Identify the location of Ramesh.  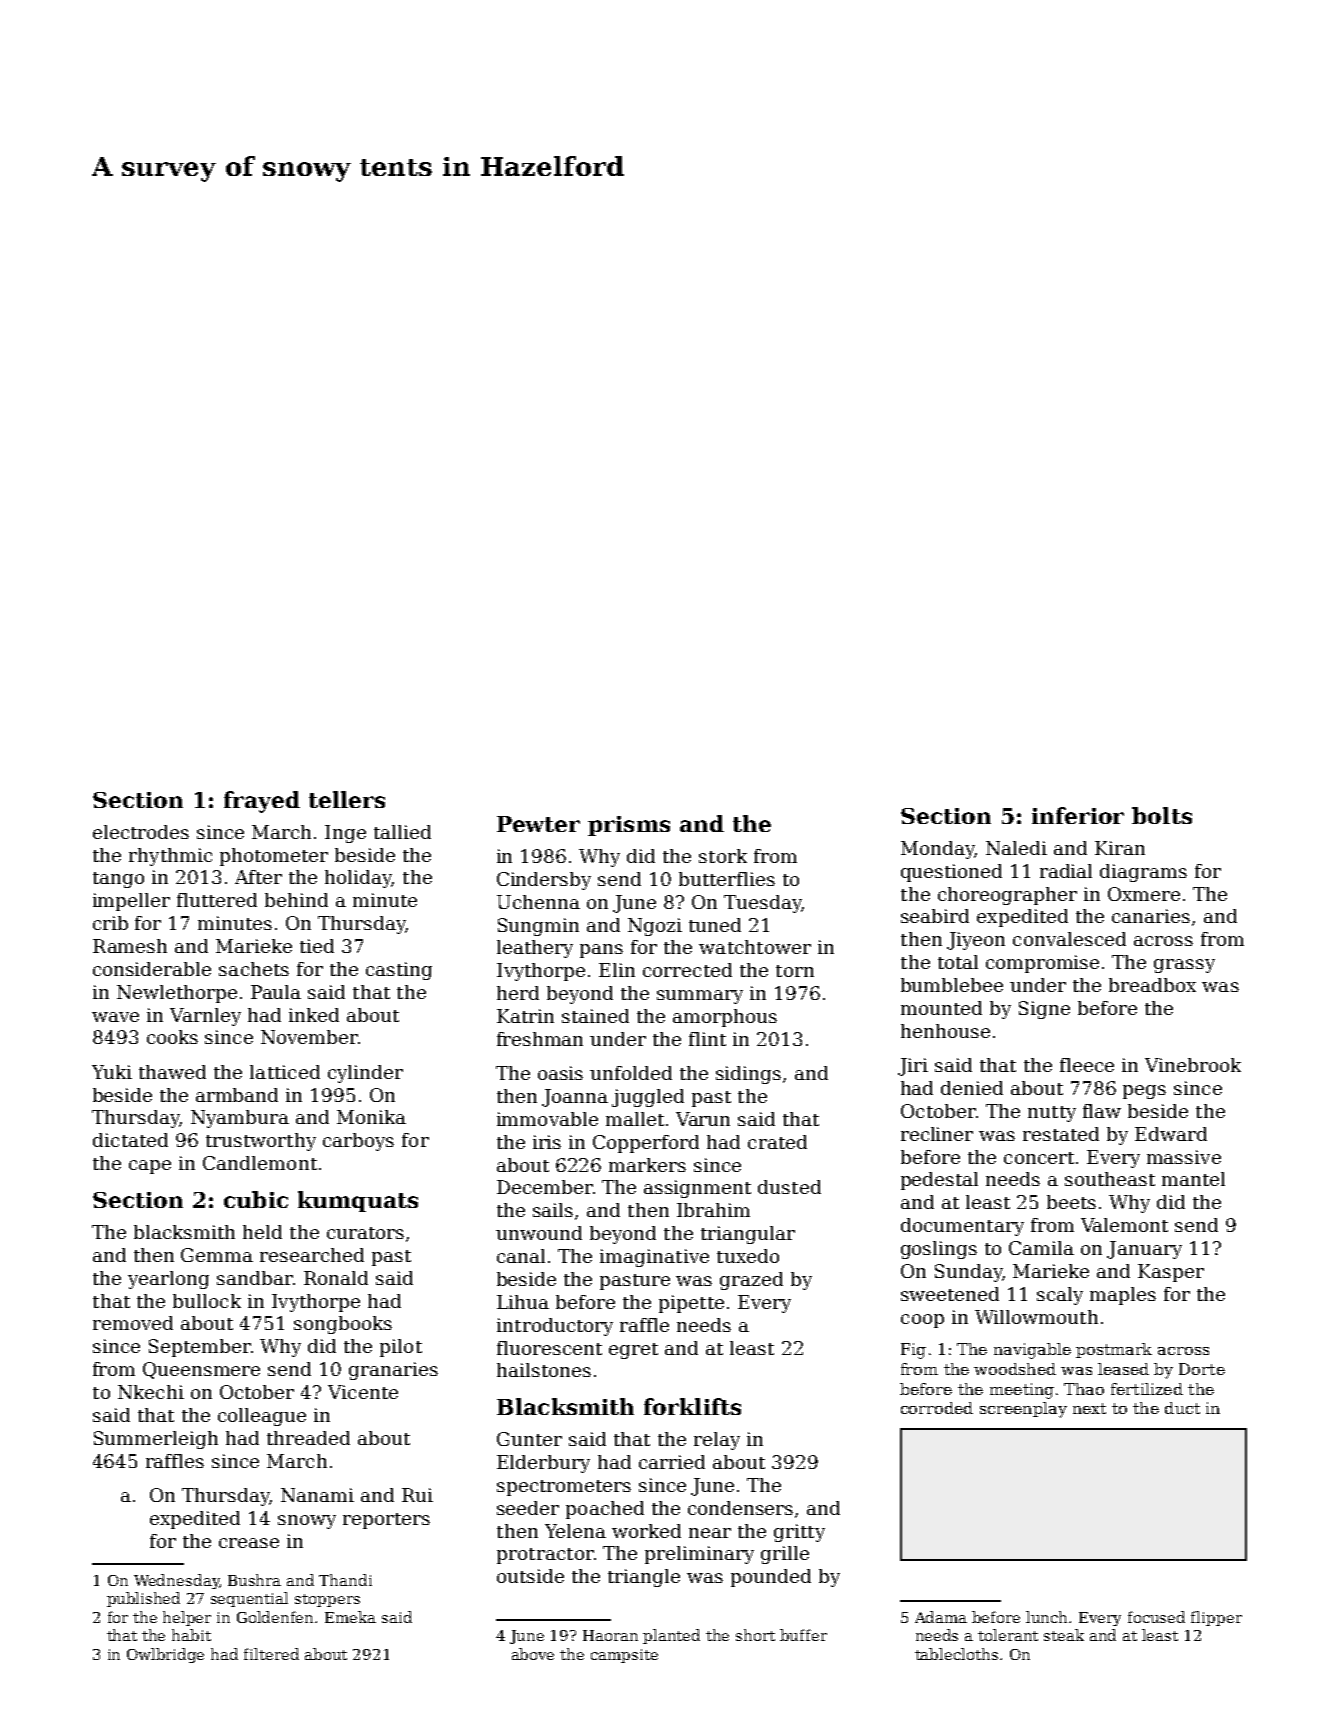
(130, 946).
